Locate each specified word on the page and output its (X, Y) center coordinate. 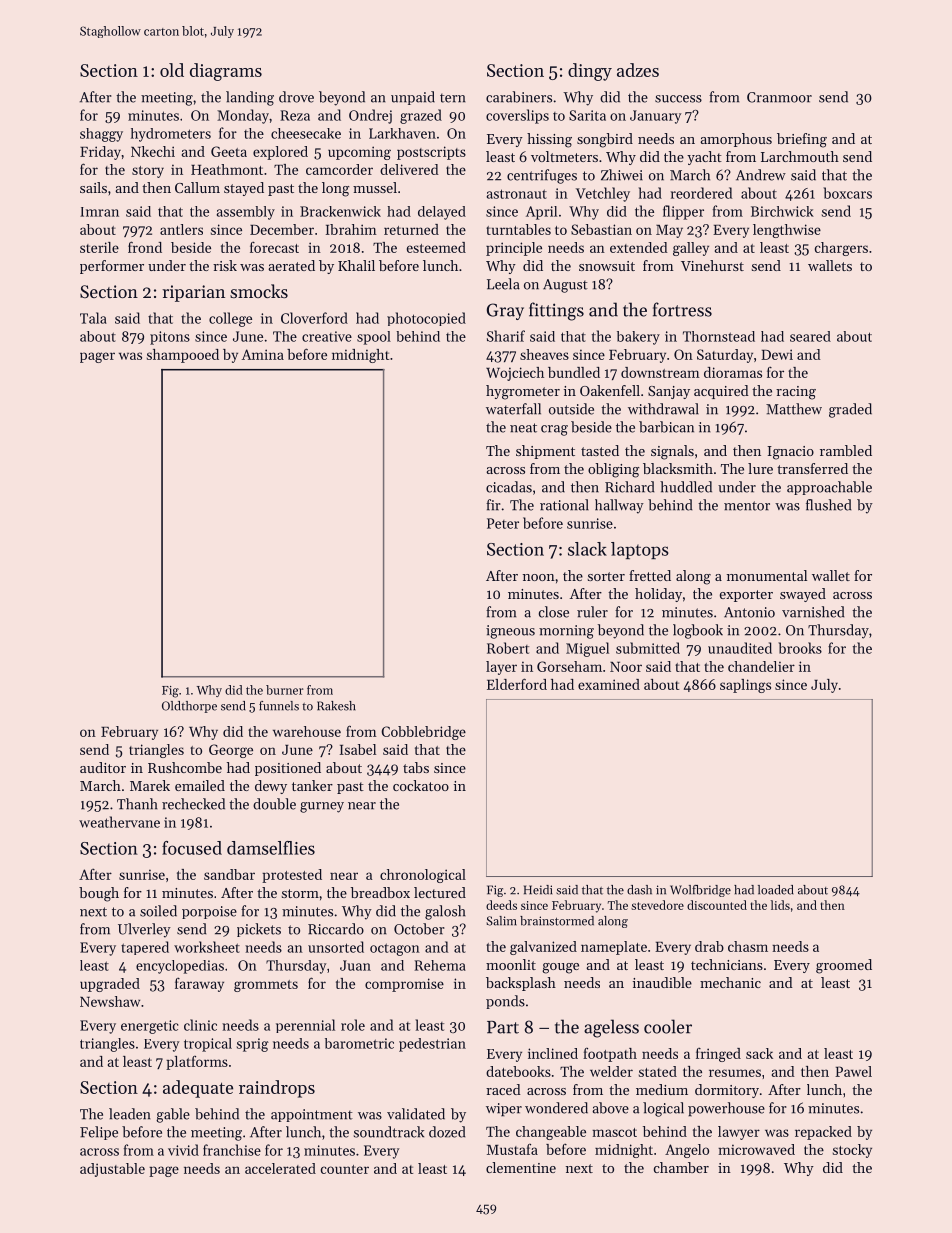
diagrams (226, 72)
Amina (263, 354)
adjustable (112, 1170)
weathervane (119, 822)
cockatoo (421, 785)
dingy (590, 72)
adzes (638, 70)
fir (493, 505)
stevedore (657, 905)
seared (810, 336)
